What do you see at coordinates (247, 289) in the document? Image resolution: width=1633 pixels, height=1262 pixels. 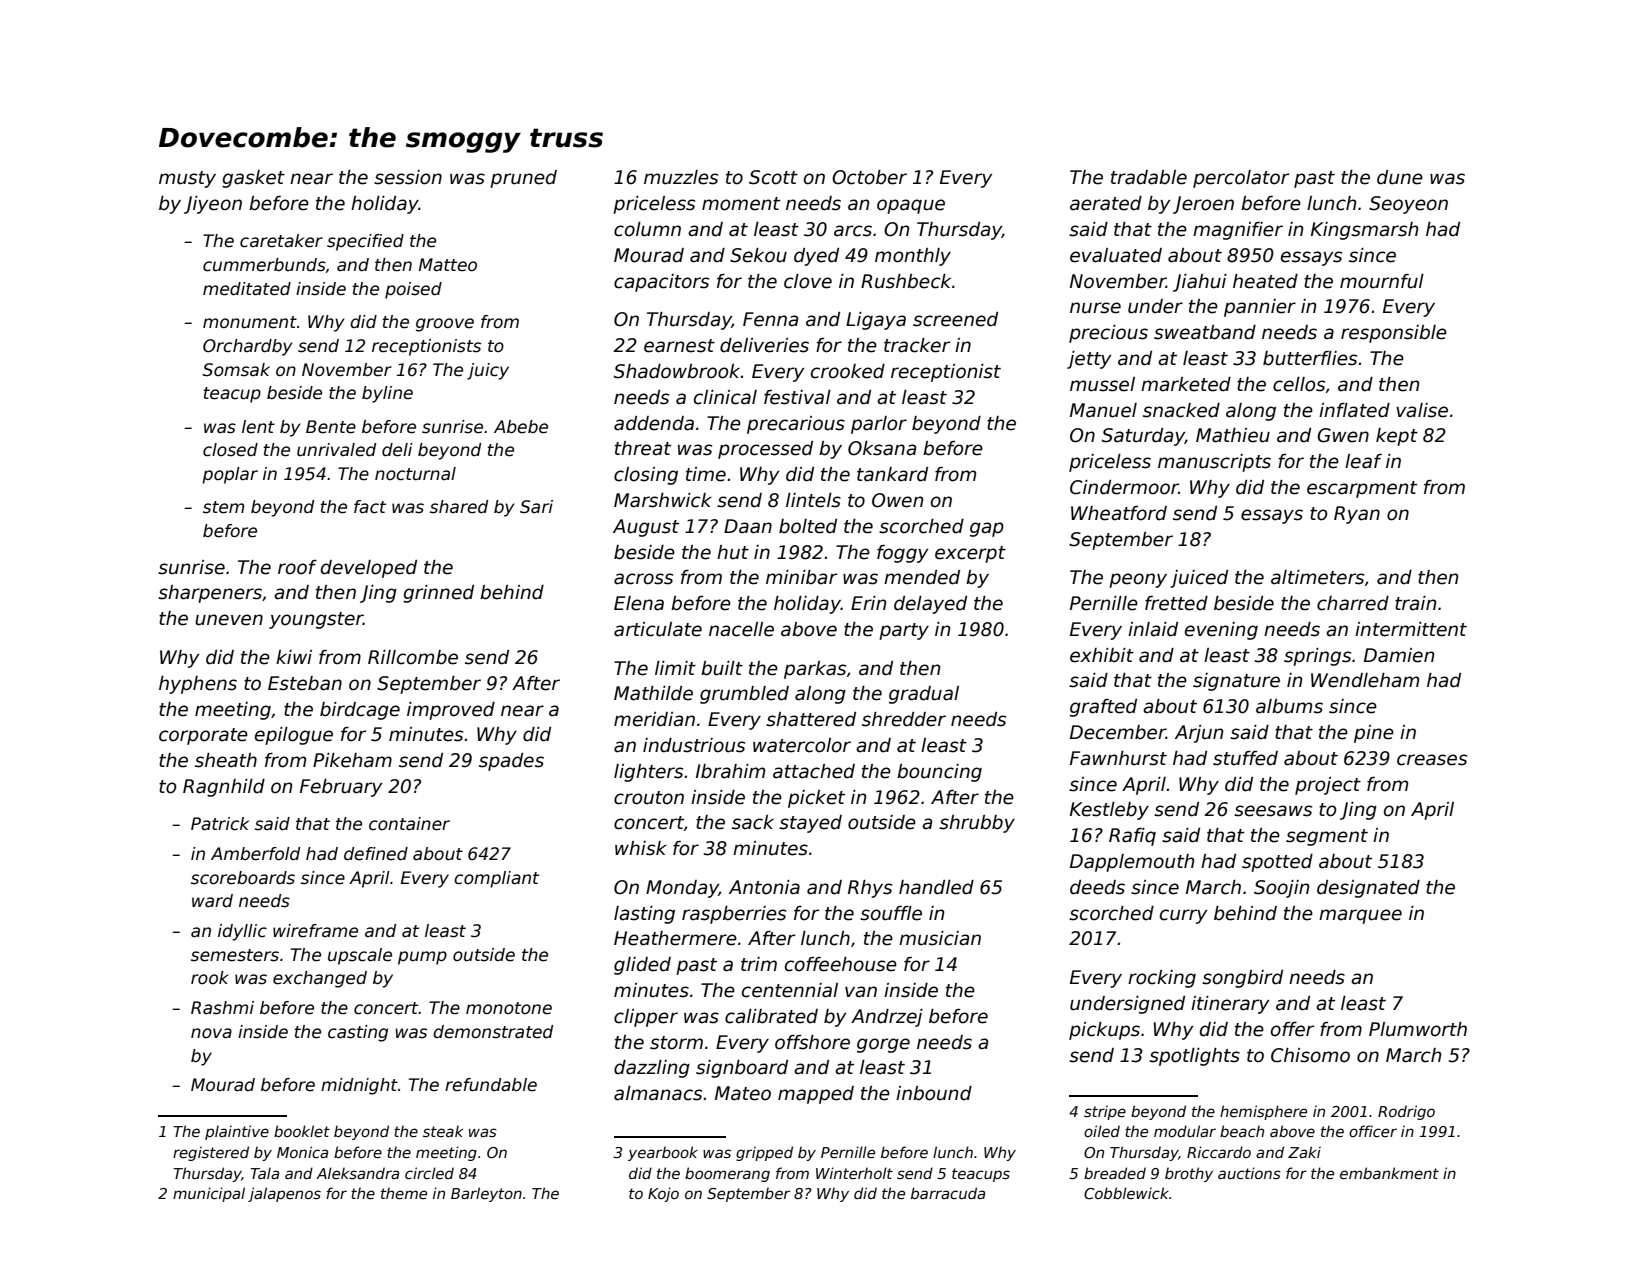 I see `meditated` at bounding box center [247, 289].
